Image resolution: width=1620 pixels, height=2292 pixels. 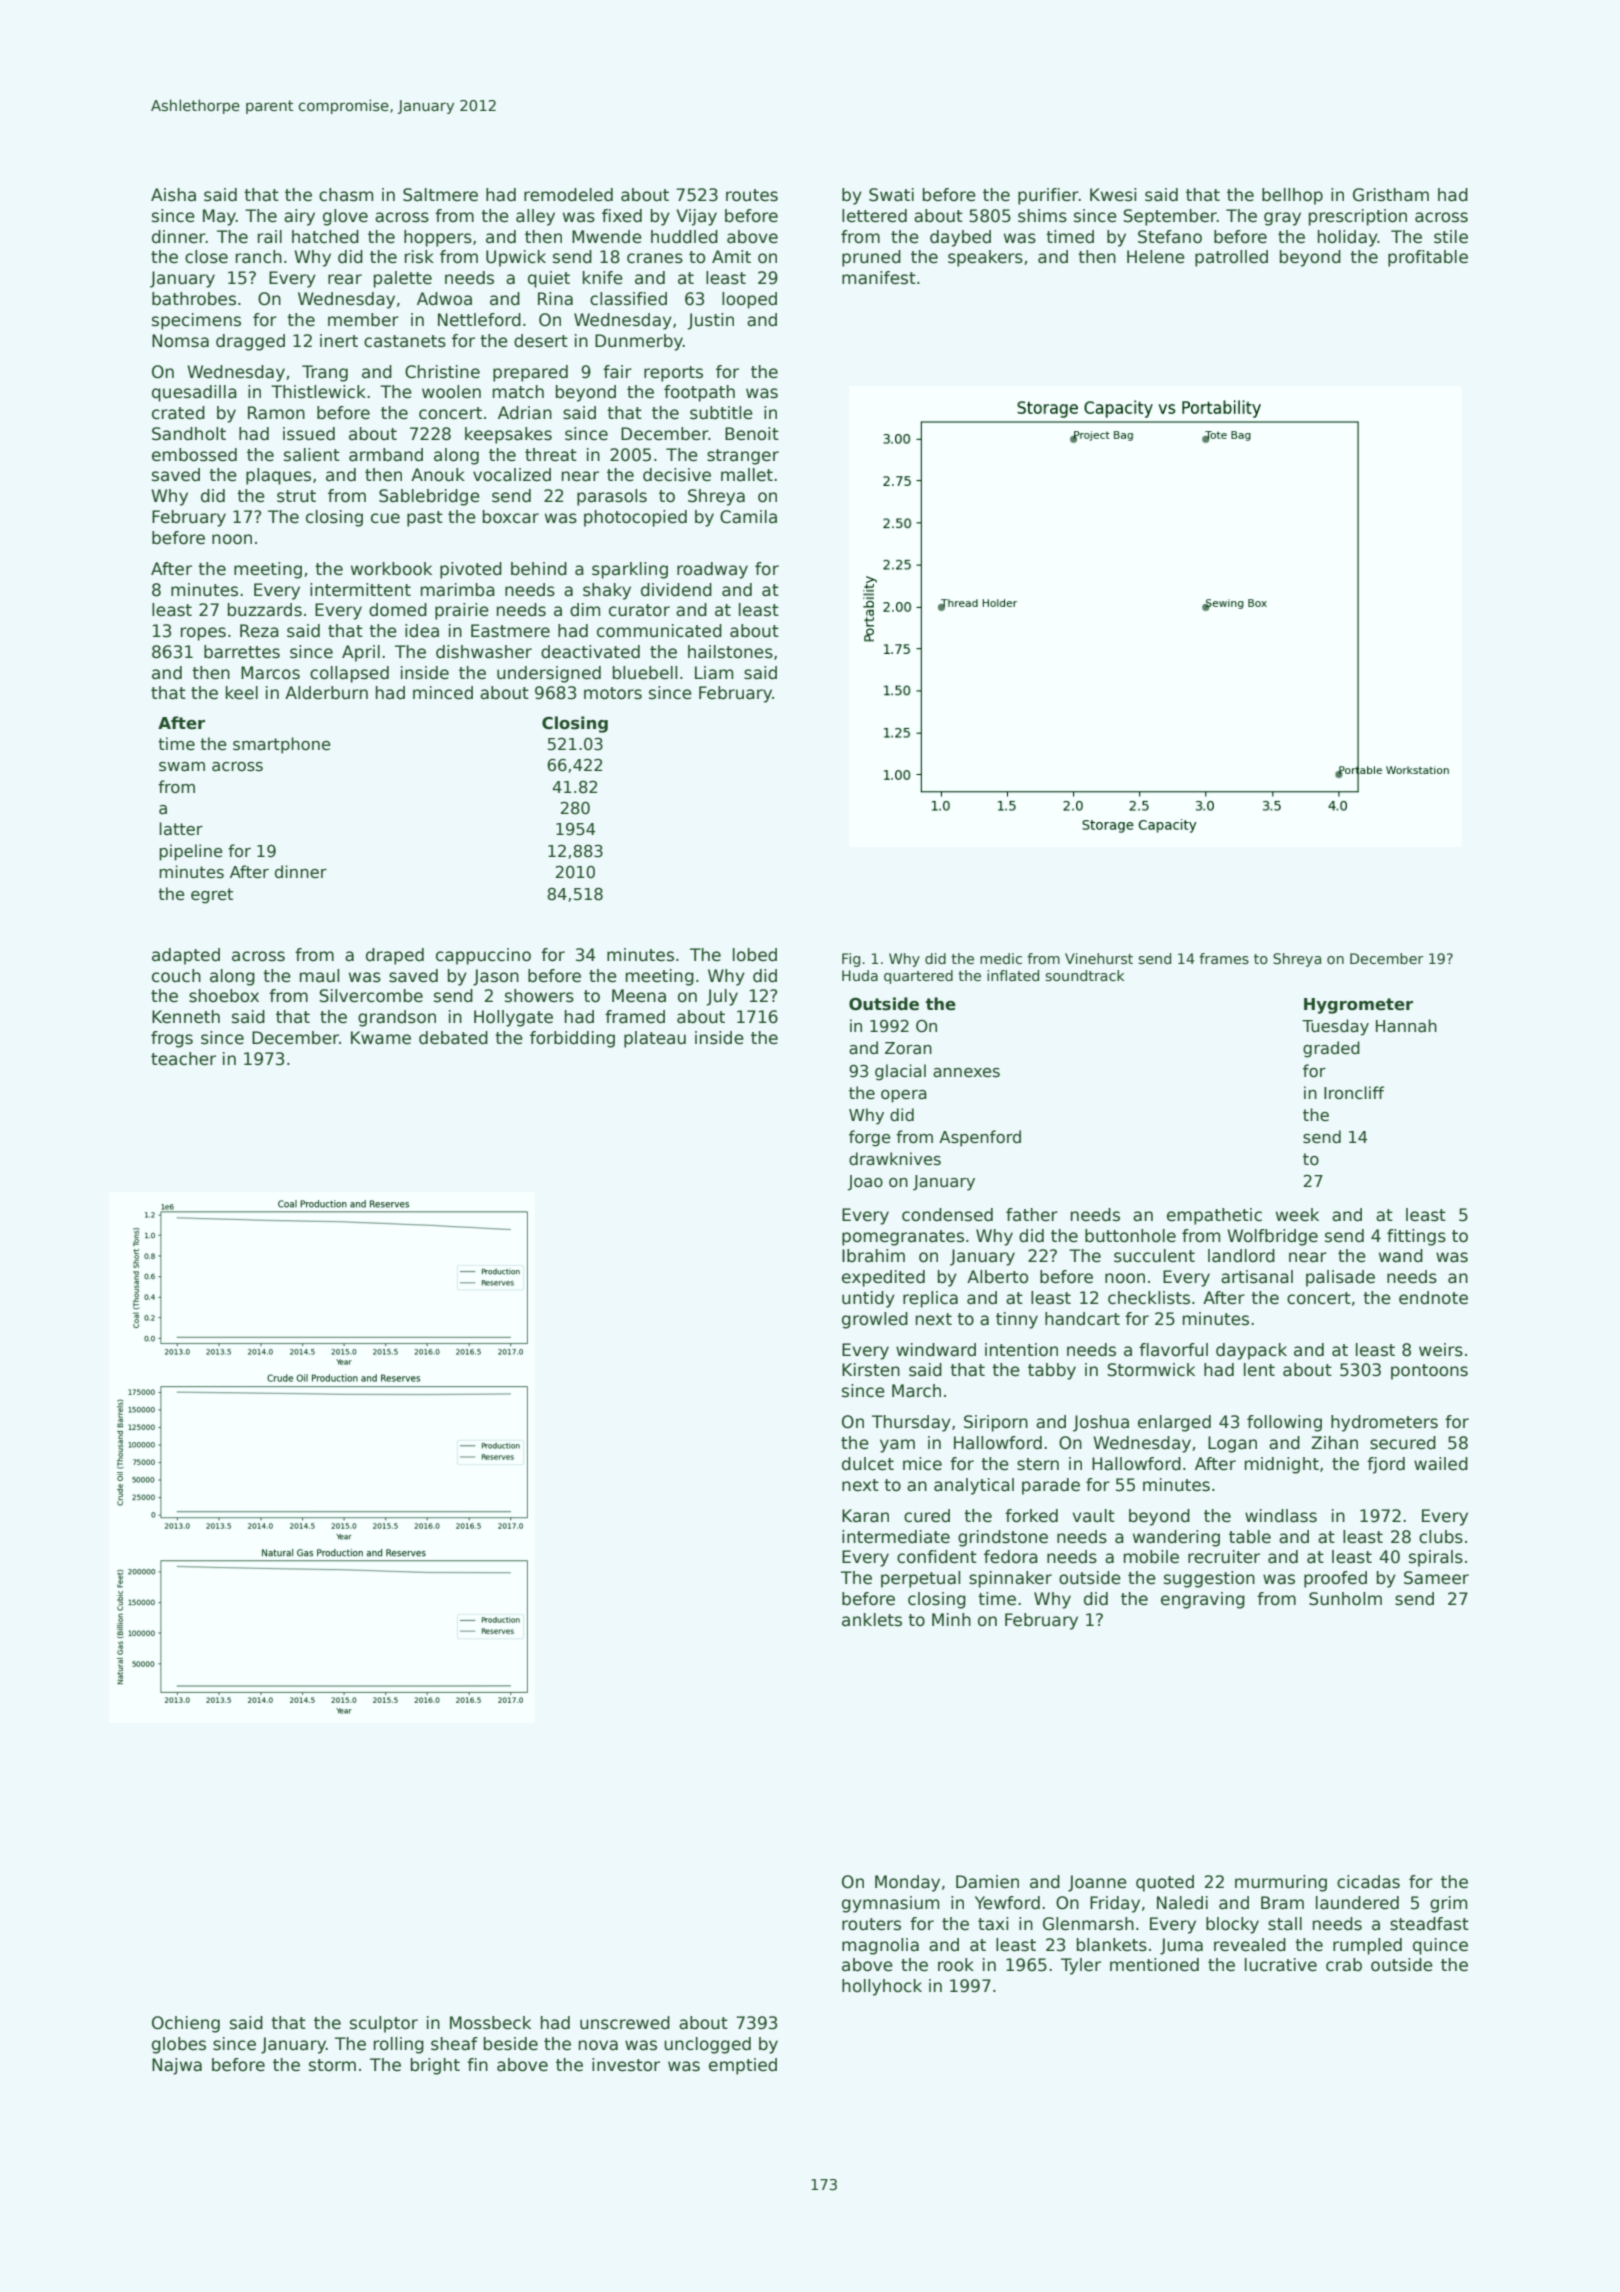 What do you see at coordinates (617, 372) in the page?
I see `fair` at bounding box center [617, 372].
